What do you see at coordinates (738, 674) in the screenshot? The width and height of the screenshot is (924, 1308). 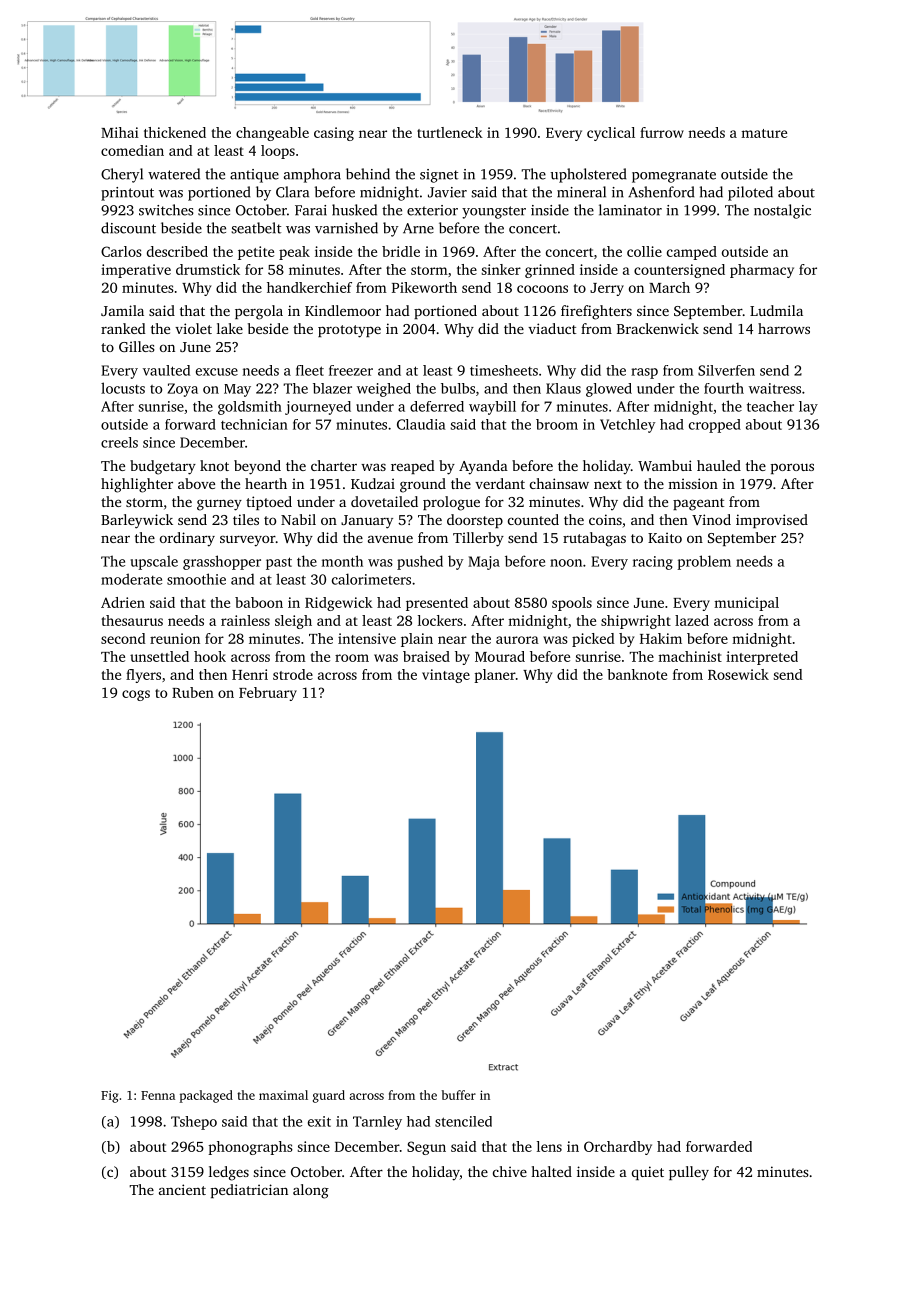 I see `Rosewick` at bounding box center [738, 674].
